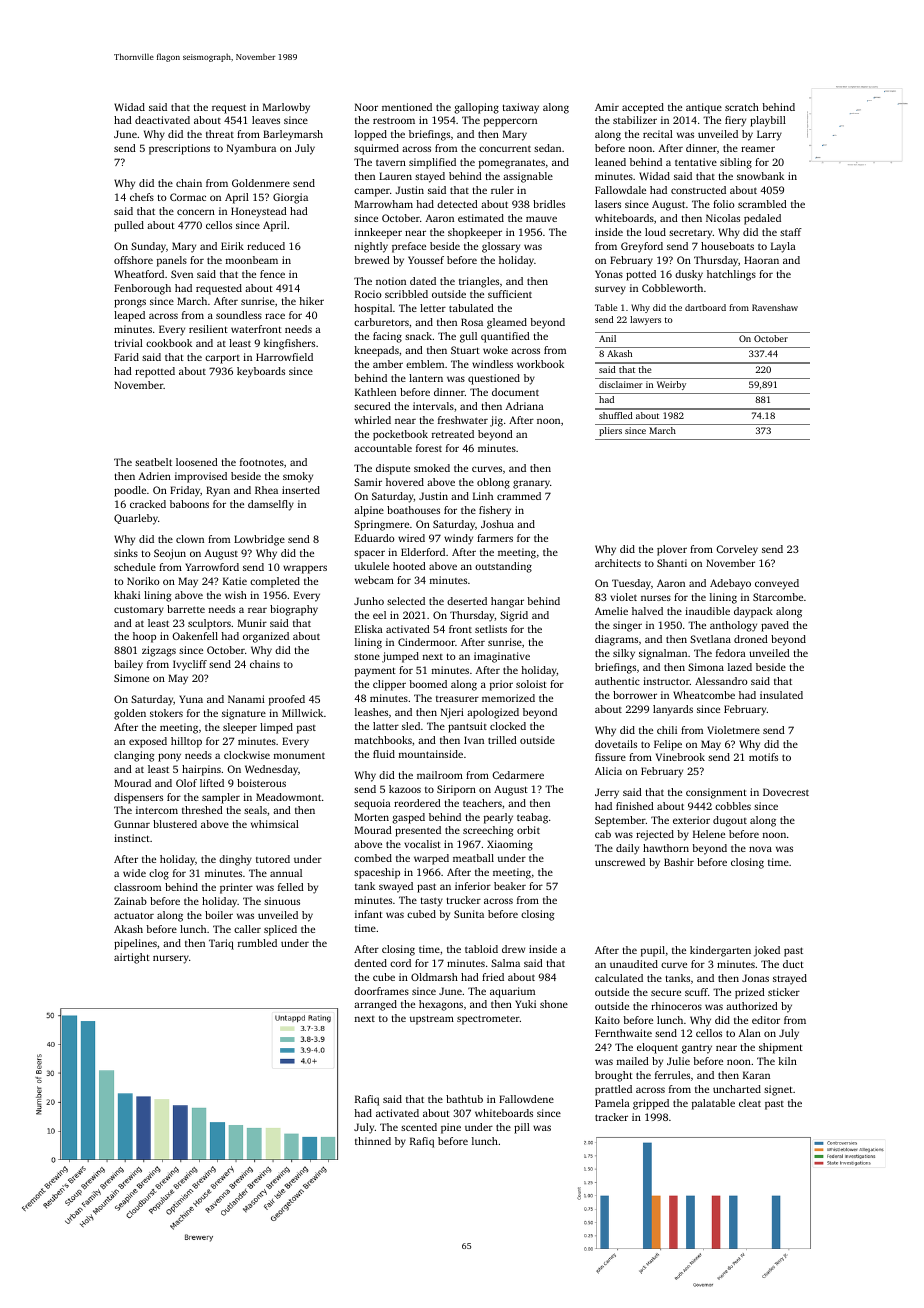 The width and height of the image is (924, 1308). I want to click on Oldmarsh, so click(434, 977).
